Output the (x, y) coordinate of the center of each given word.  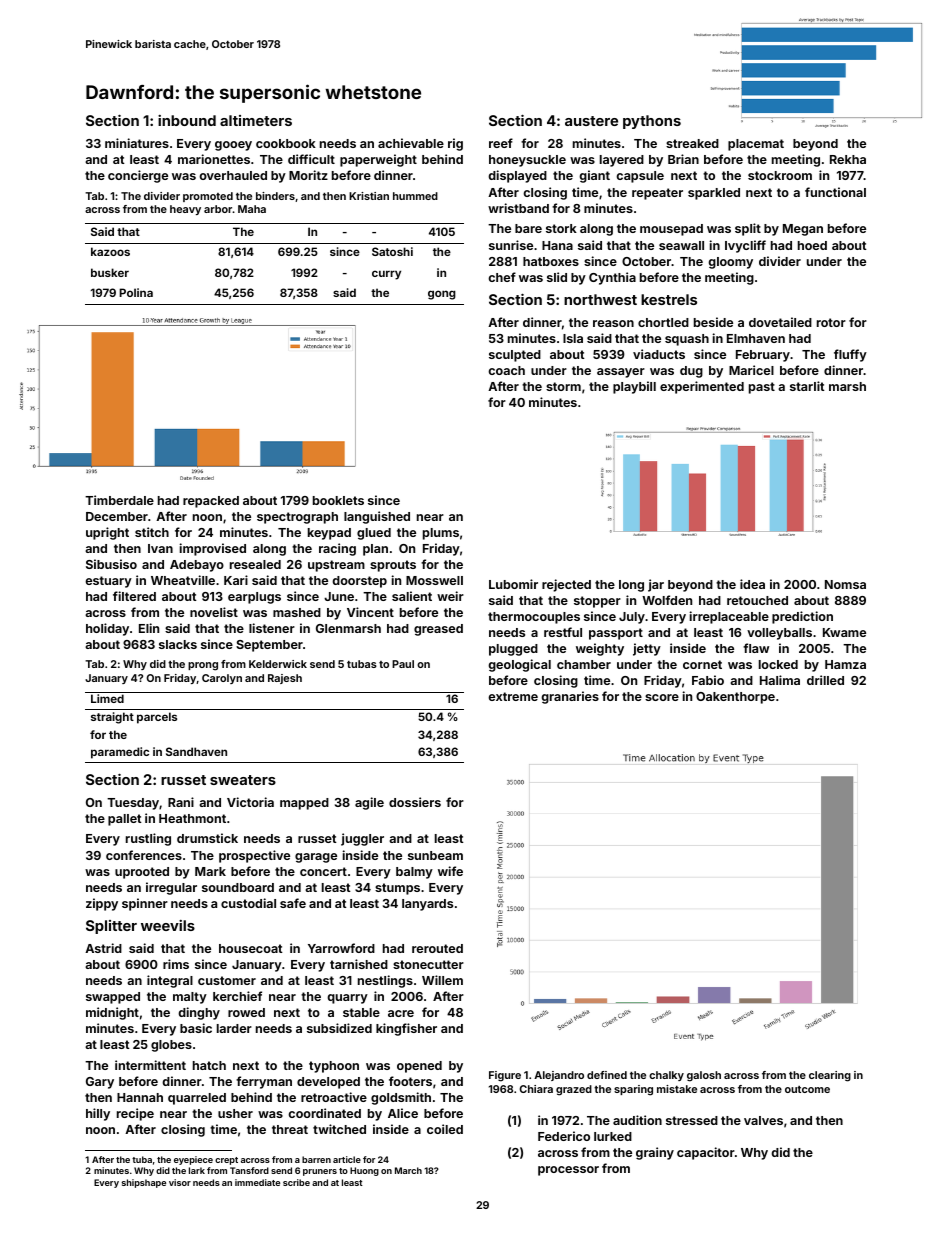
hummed (415, 196)
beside (713, 322)
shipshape (143, 1183)
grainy (655, 1153)
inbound (187, 120)
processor (568, 1171)
